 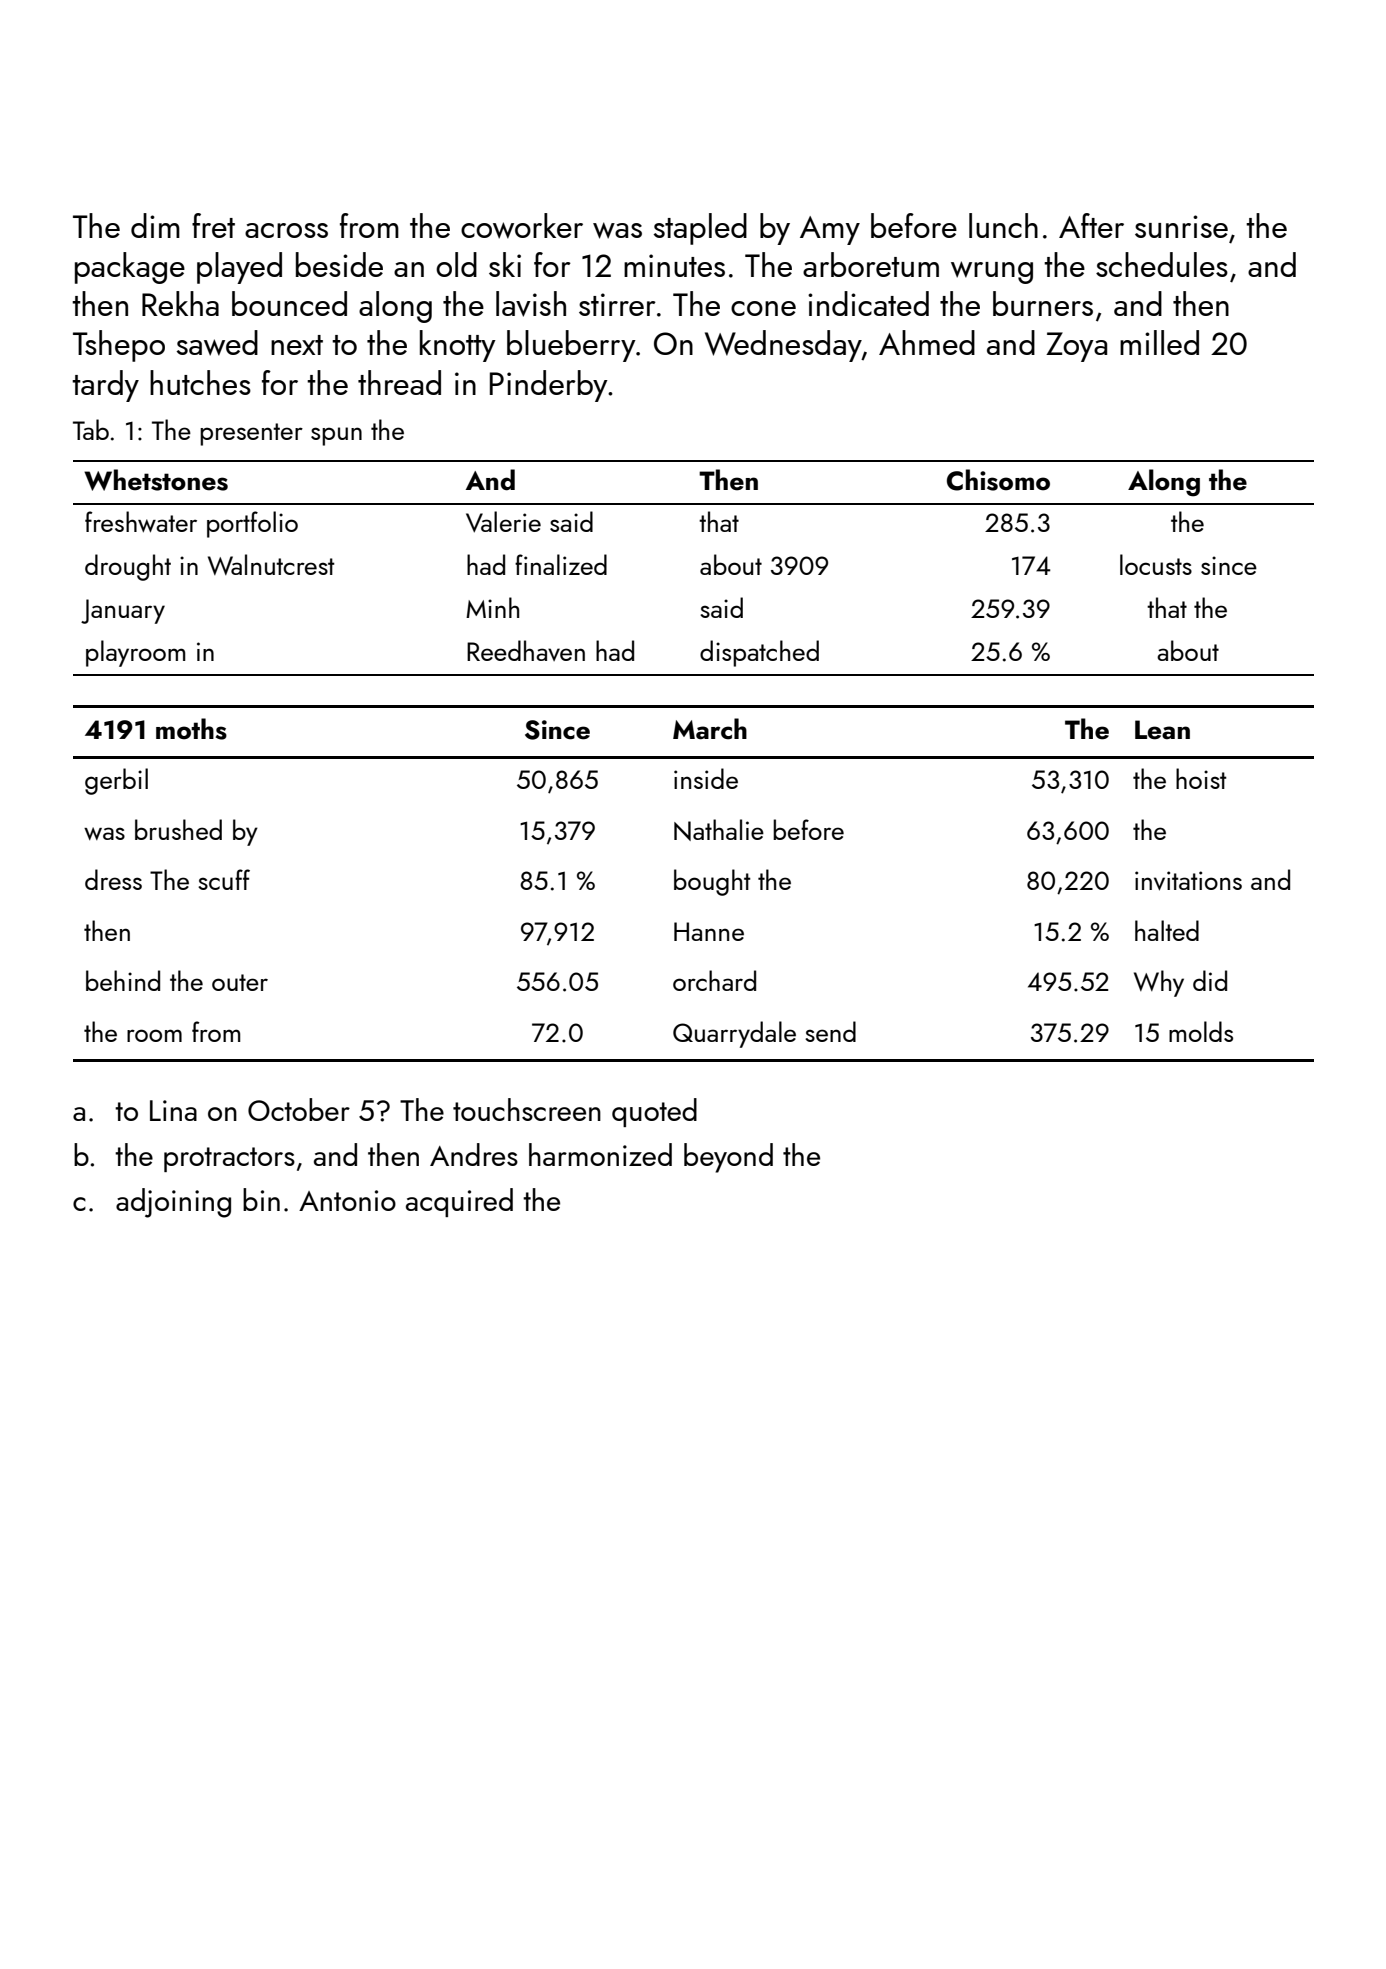 What do you see at coordinates (1156, 564) in the image?
I see `locusts` at bounding box center [1156, 564].
